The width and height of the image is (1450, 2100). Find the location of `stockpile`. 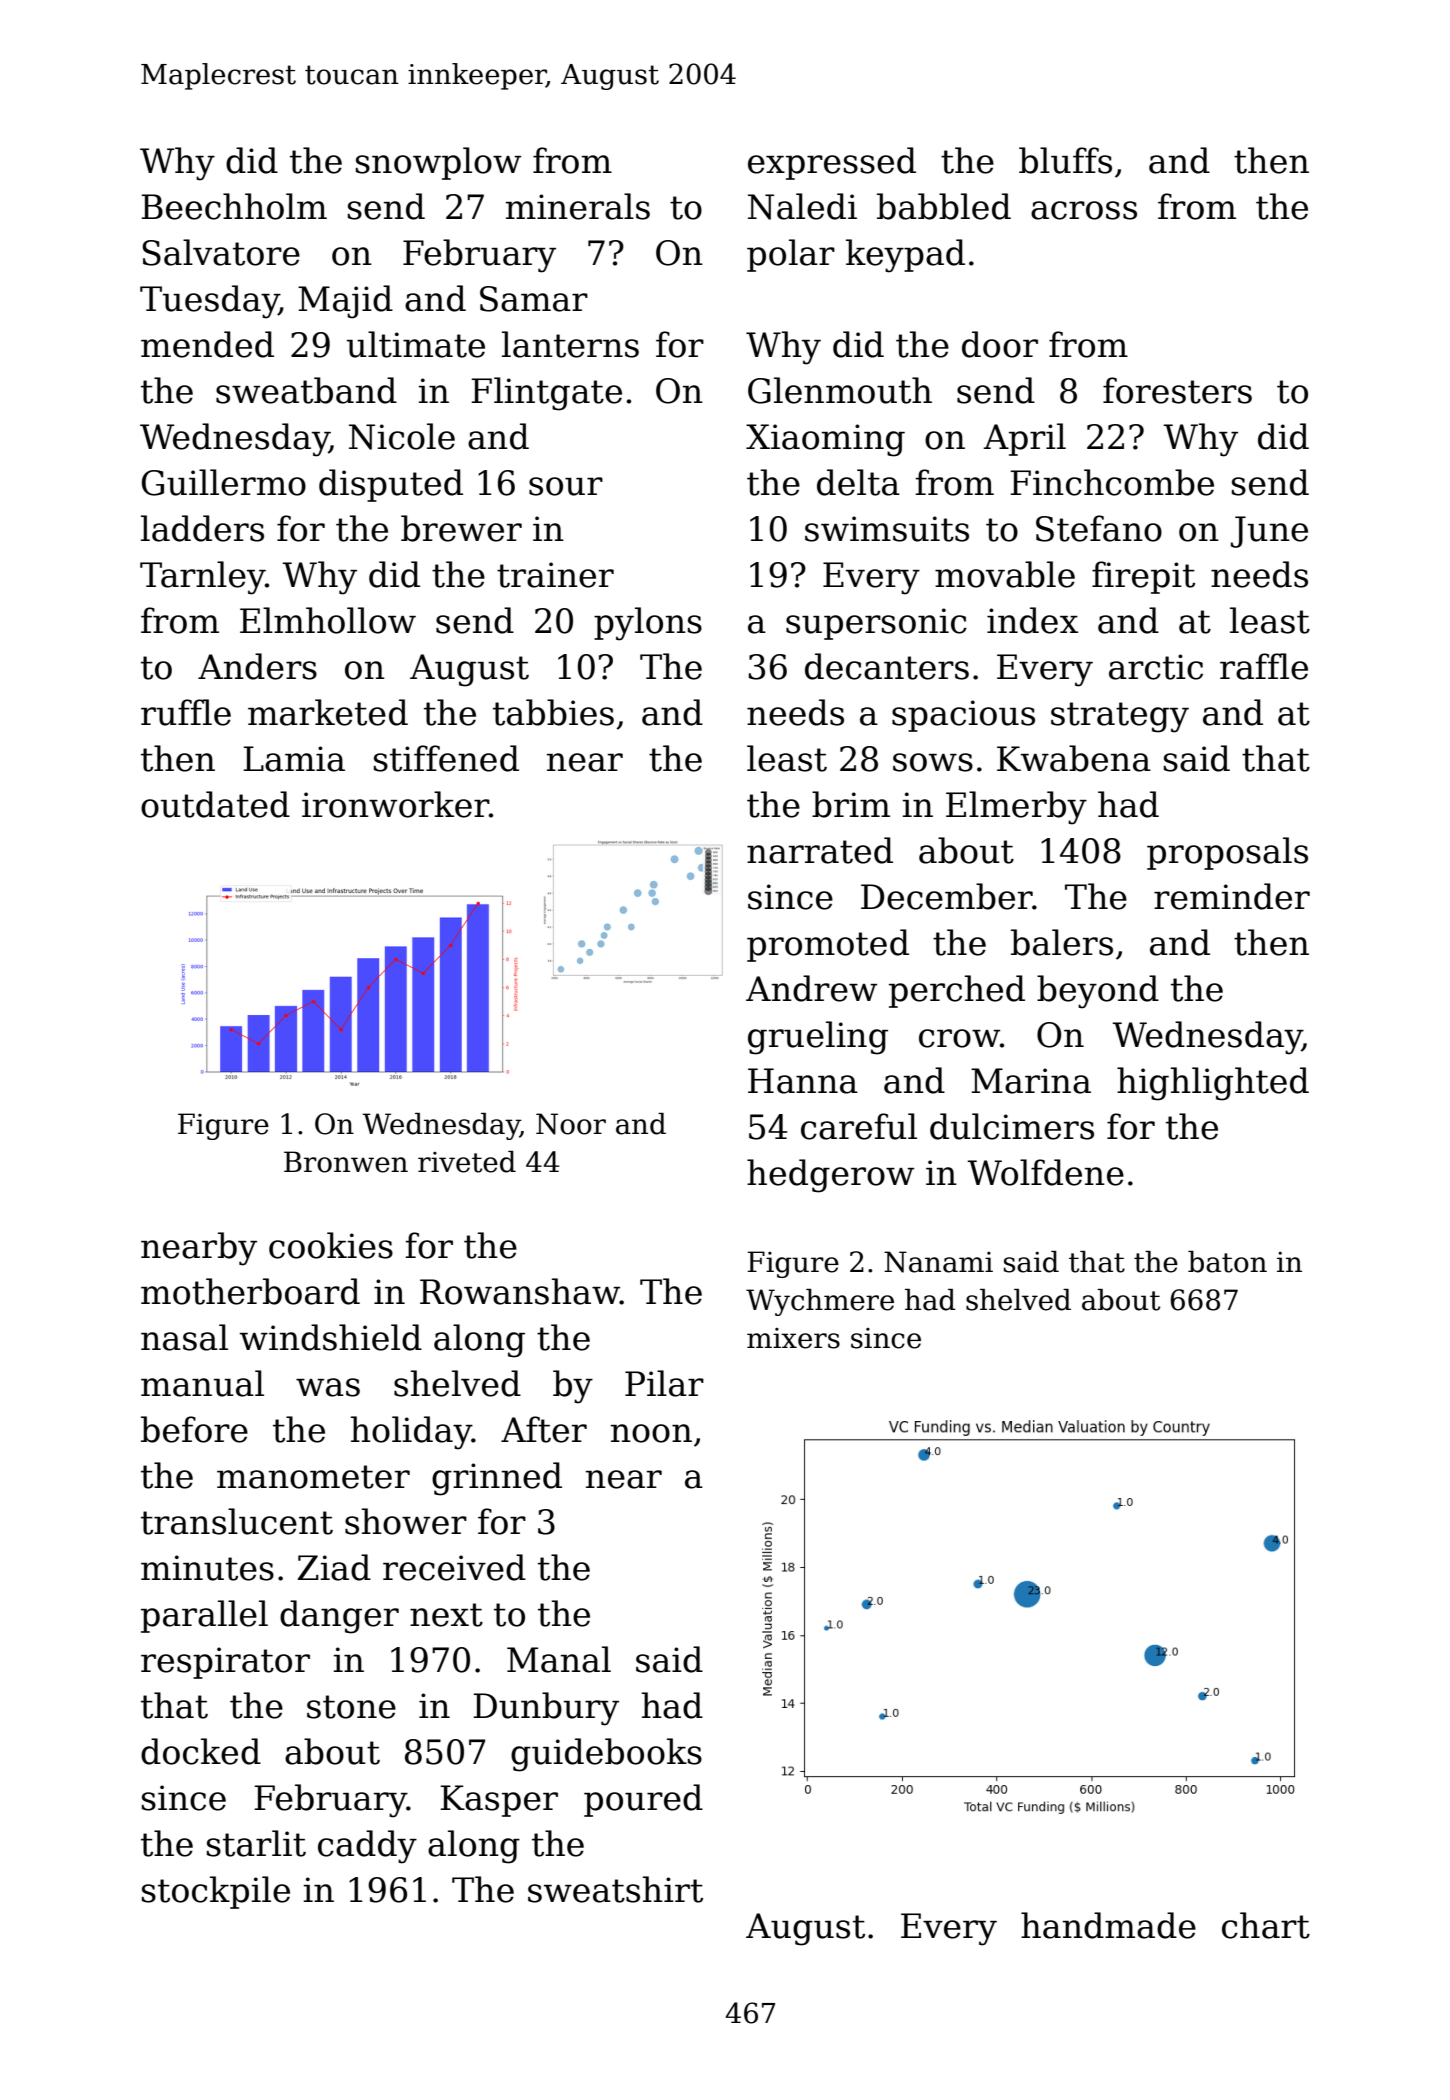

stockpile is located at coordinates (216, 1892).
